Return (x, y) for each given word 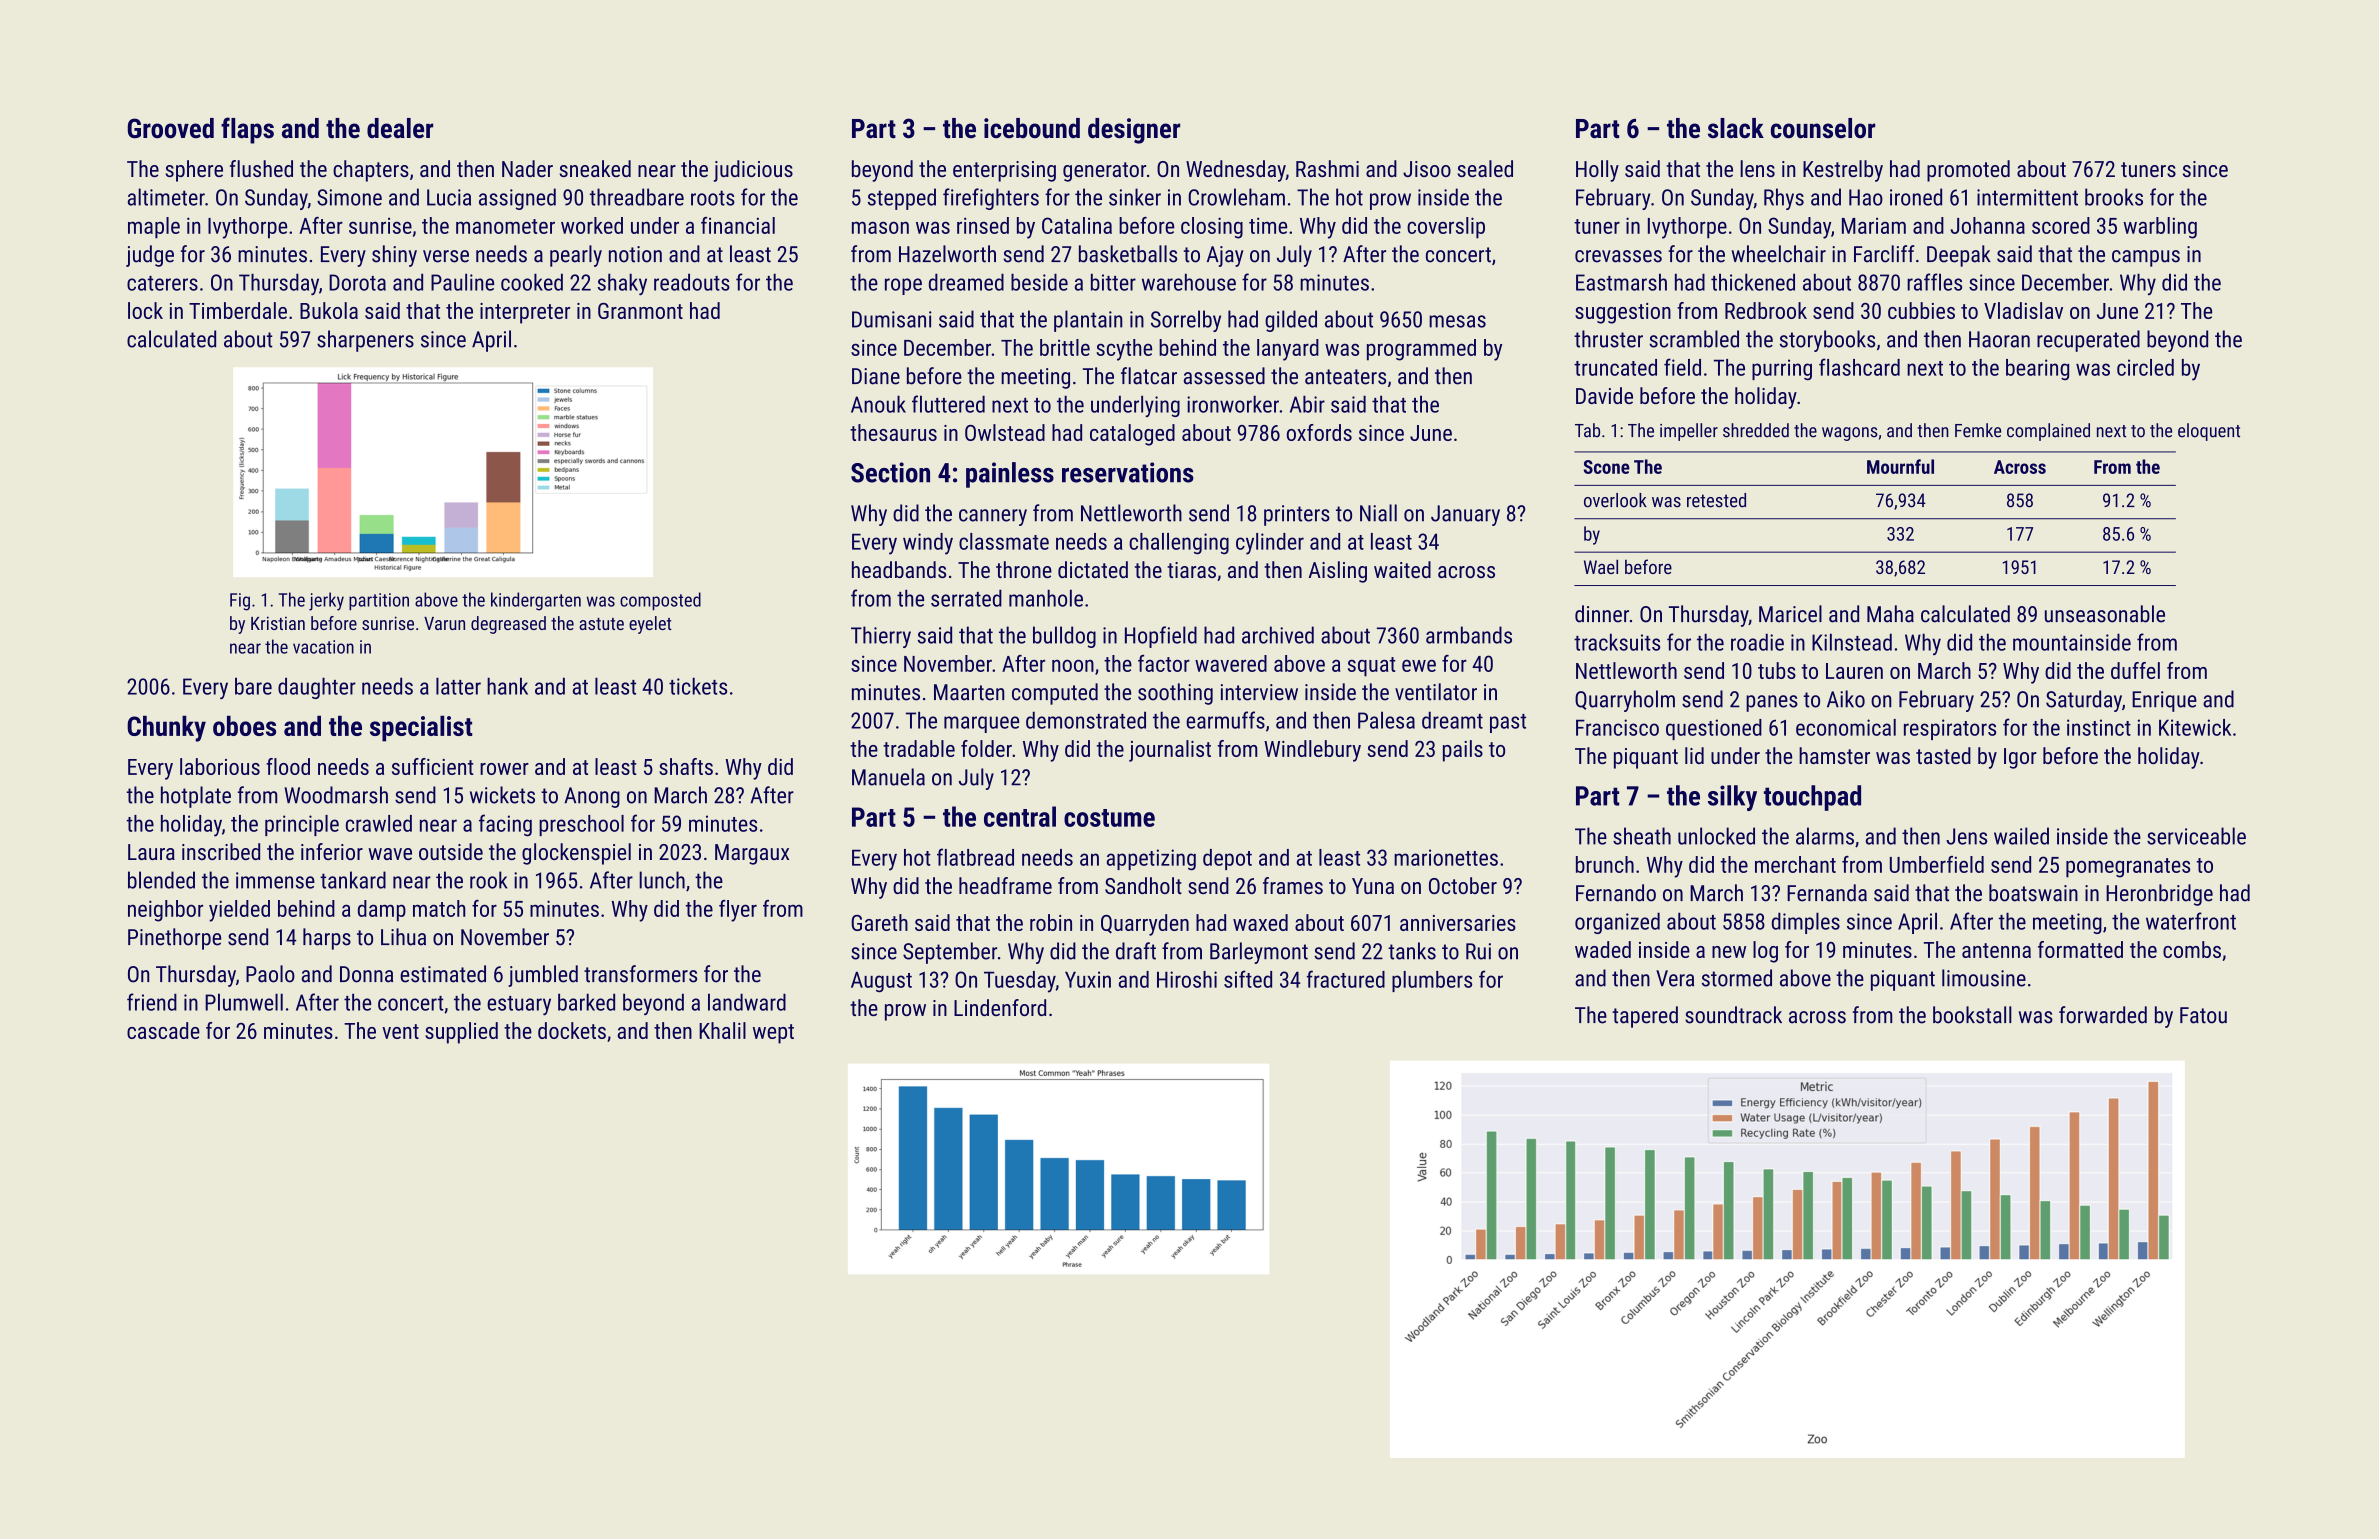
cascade (163, 1030)
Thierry (881, 637)
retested (1716, 500)
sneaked (595, 168)
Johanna (1987, 225)
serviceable (2196, 836)
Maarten (969, 692)
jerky (326, 601)
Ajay (1225, 256)
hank (507, 686)
